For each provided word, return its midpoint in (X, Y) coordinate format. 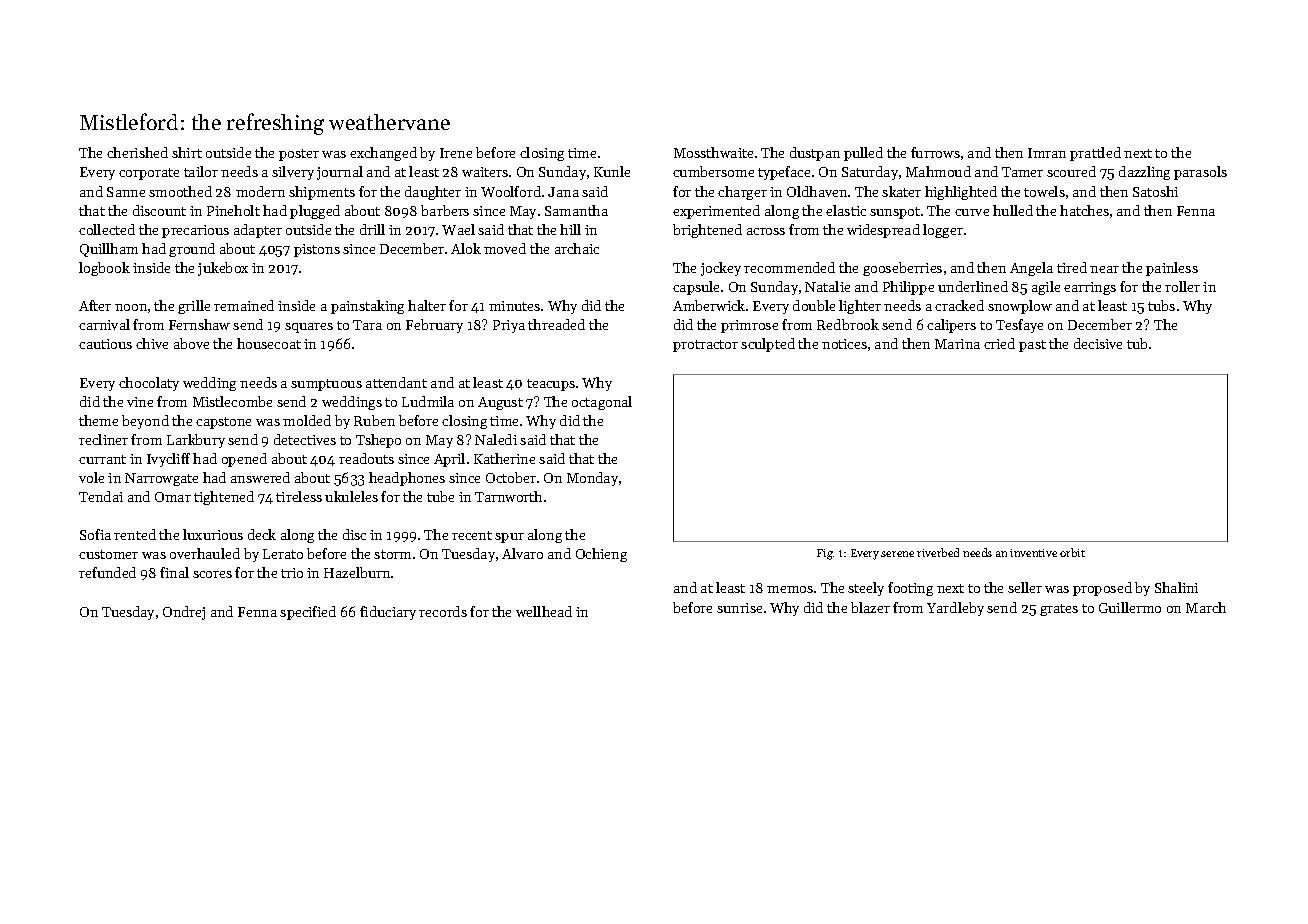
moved (505, 248)
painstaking (367, 307)
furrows (935, 152)
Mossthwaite (713, 152)
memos (790, 589)
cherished (137, 152)
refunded (107, 572)
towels (1044, 191)
